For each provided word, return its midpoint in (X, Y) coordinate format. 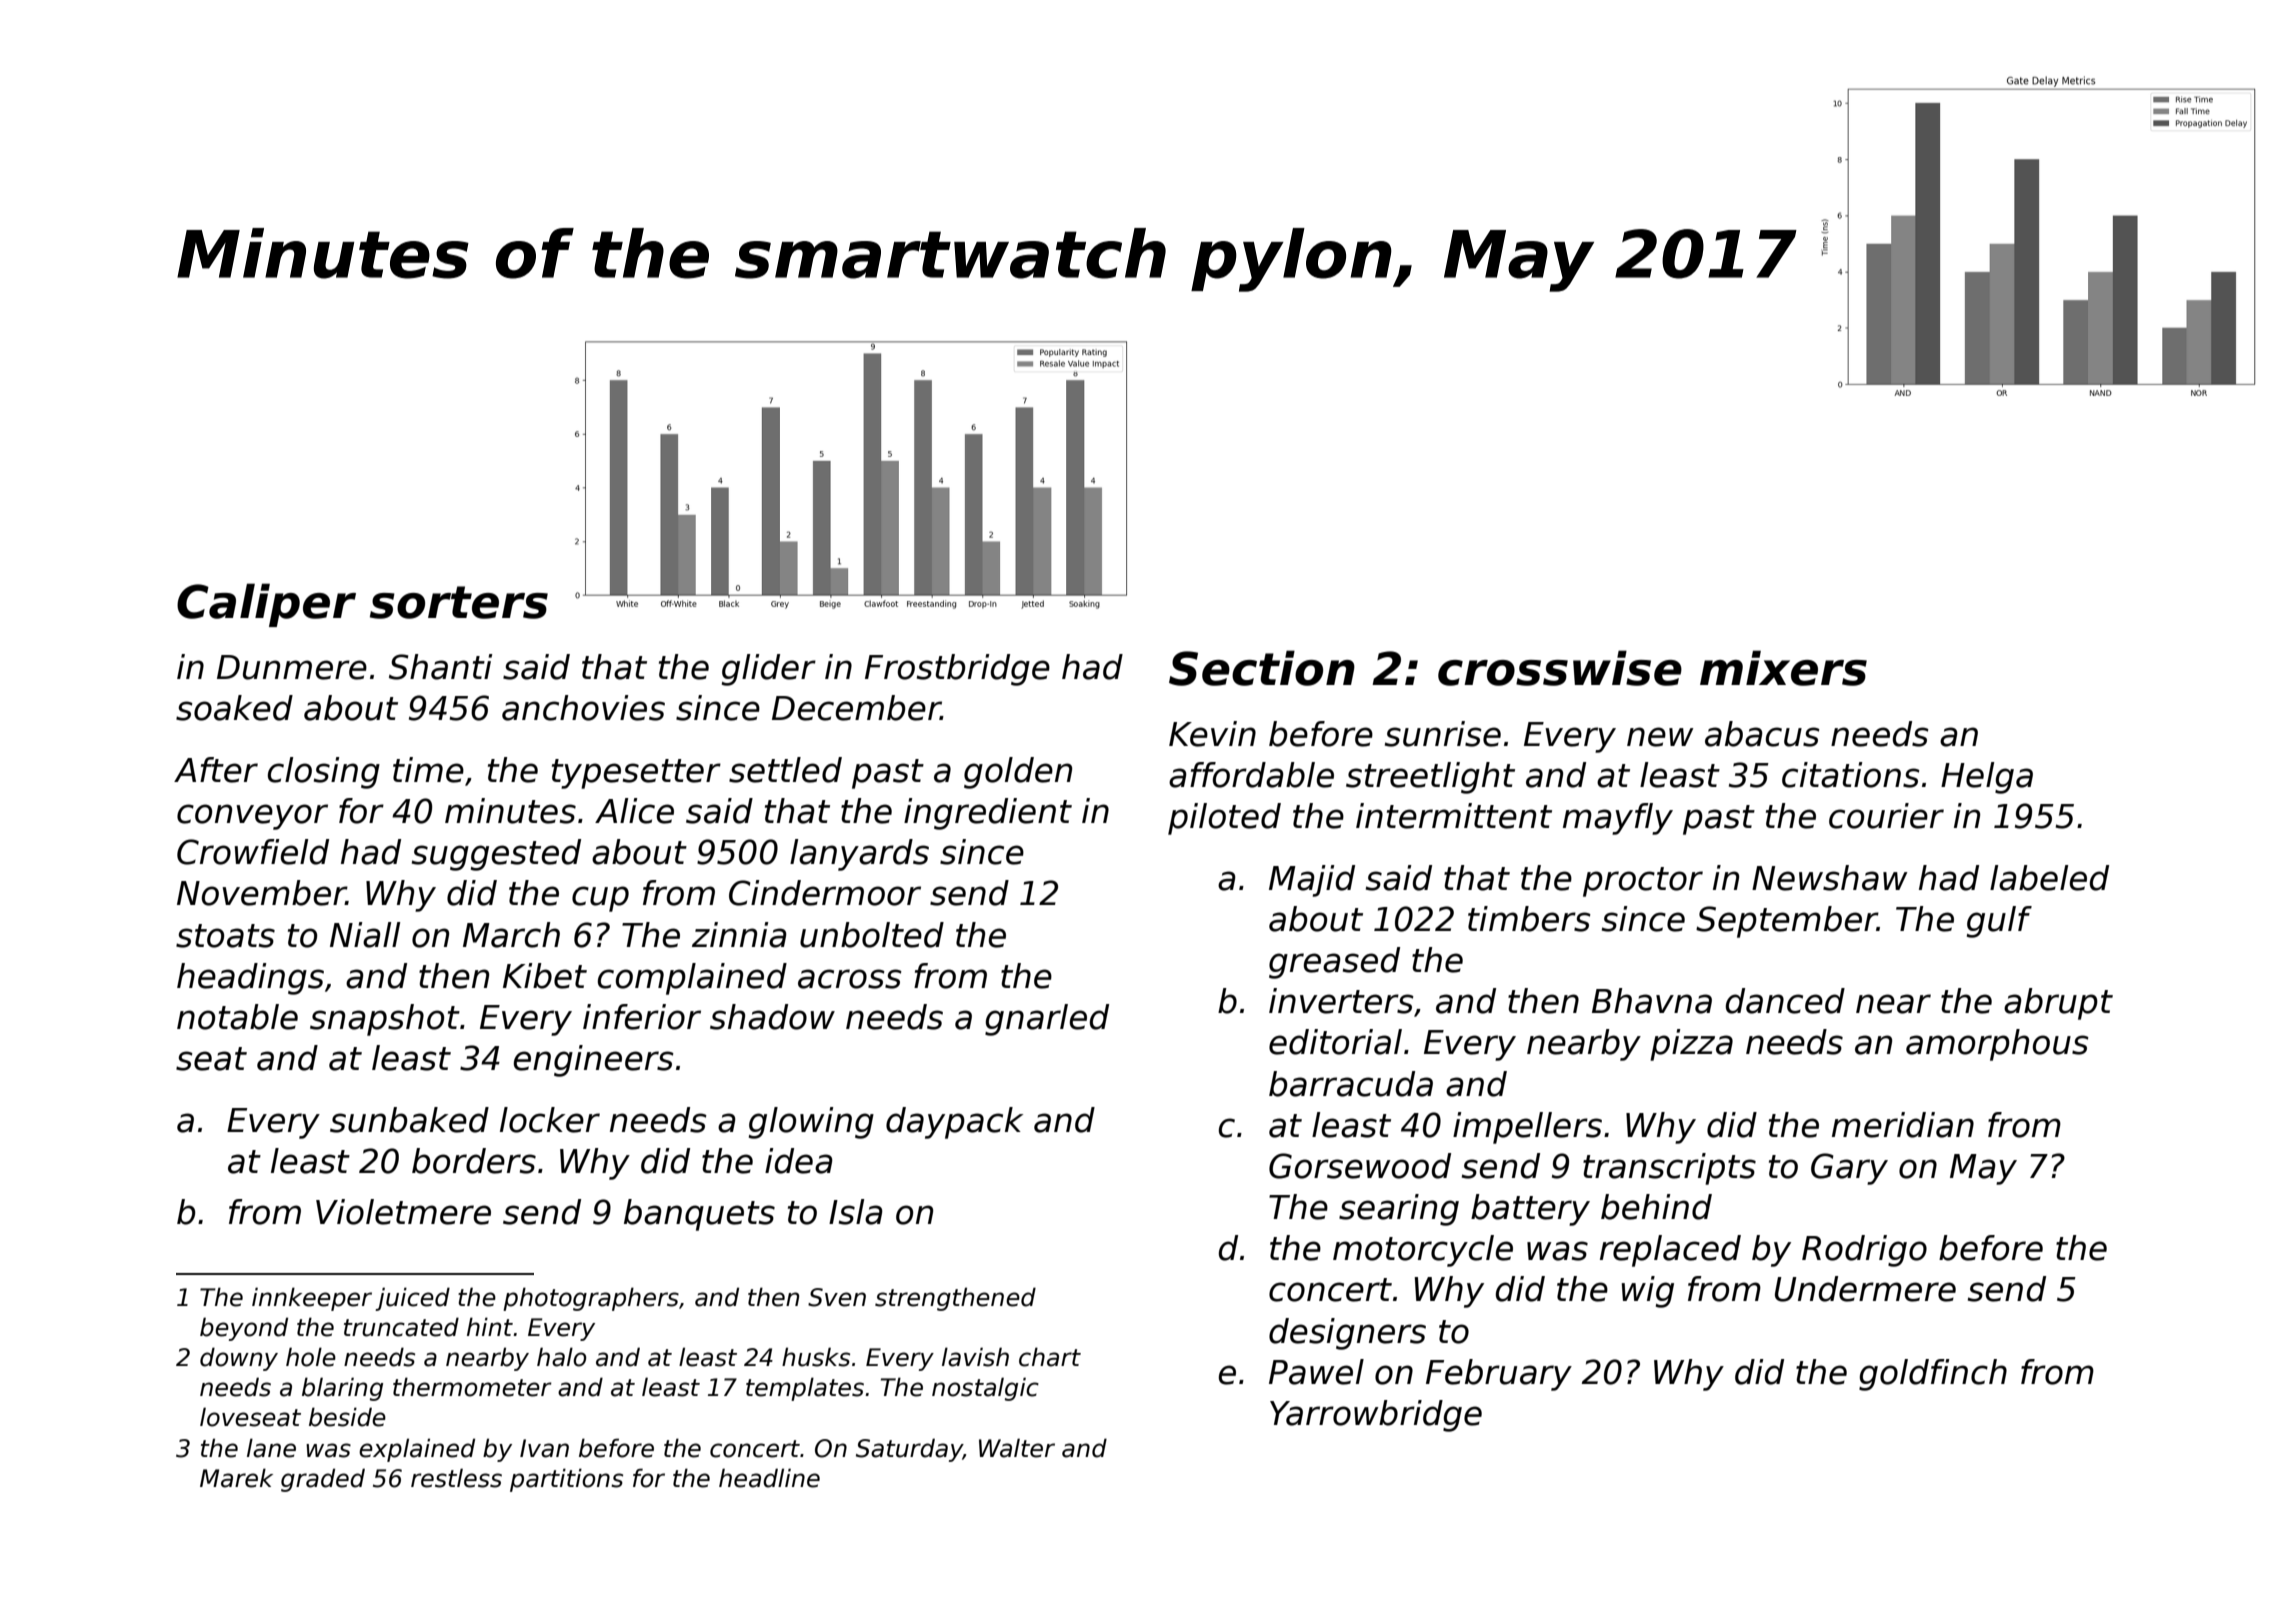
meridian (1903, 1125)
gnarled (1047, 1020)
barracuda (1351, 1084)
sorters (459, 602)
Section (1262, 668)
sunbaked (409, 1120)
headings (250, 979)
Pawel (1316, 1372)
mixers (1783, 668)
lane (271, 1448)
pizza (1691, 1045)
